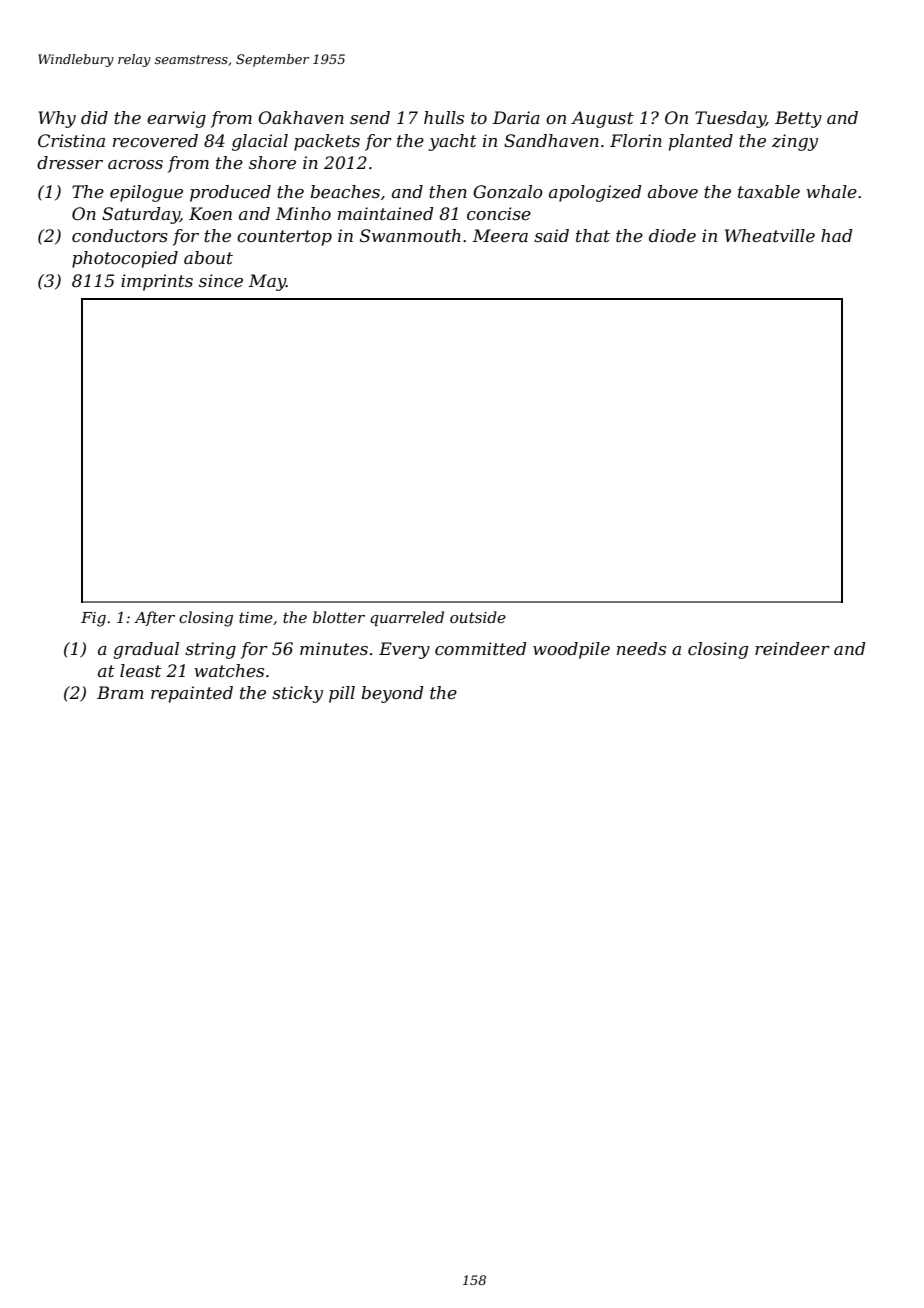 Image resolution: width=924 pixels, height=1308 pixels. I want to click on needs, so click(641, 648).
